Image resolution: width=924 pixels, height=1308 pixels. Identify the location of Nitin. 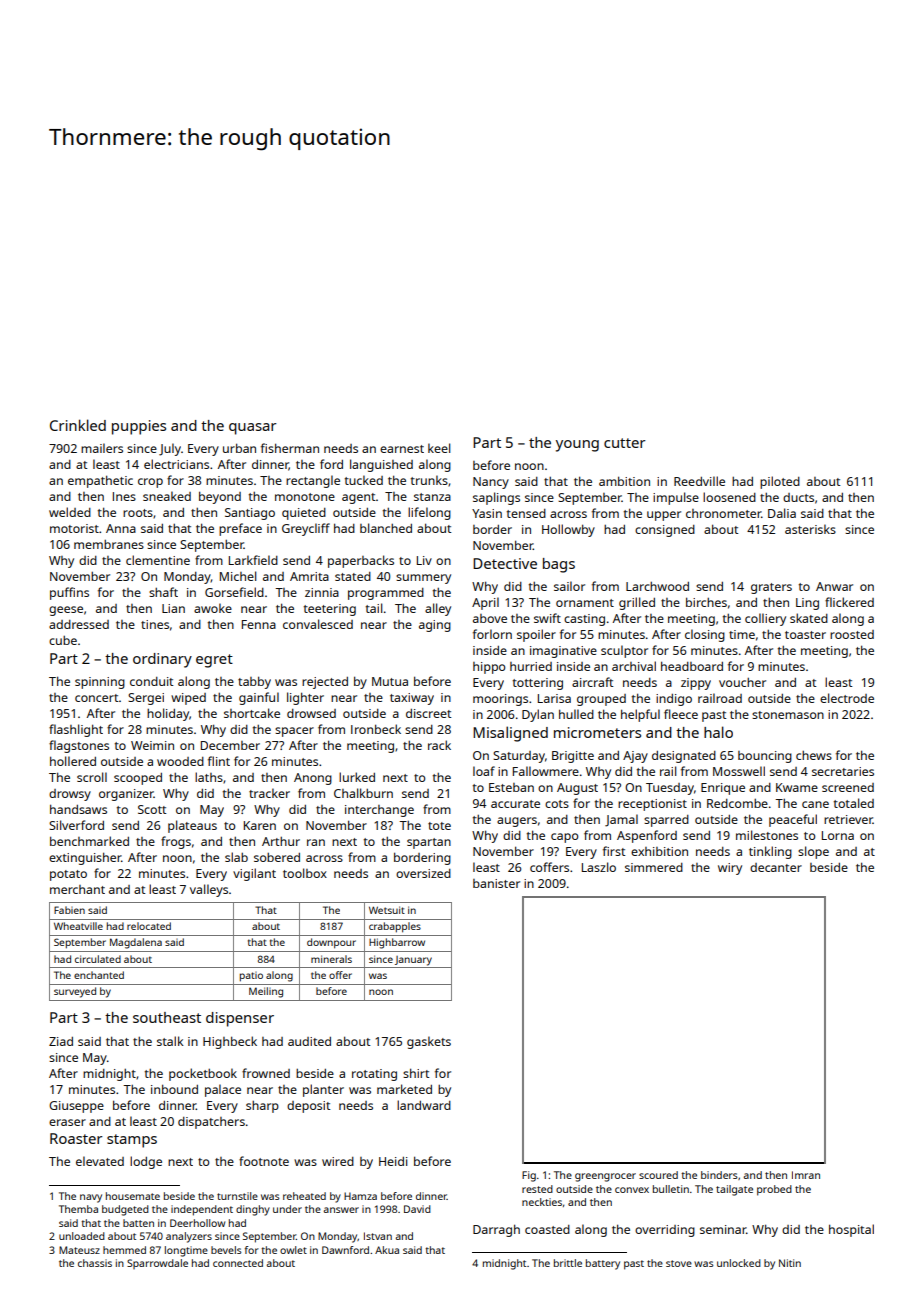
(790, 1263).
